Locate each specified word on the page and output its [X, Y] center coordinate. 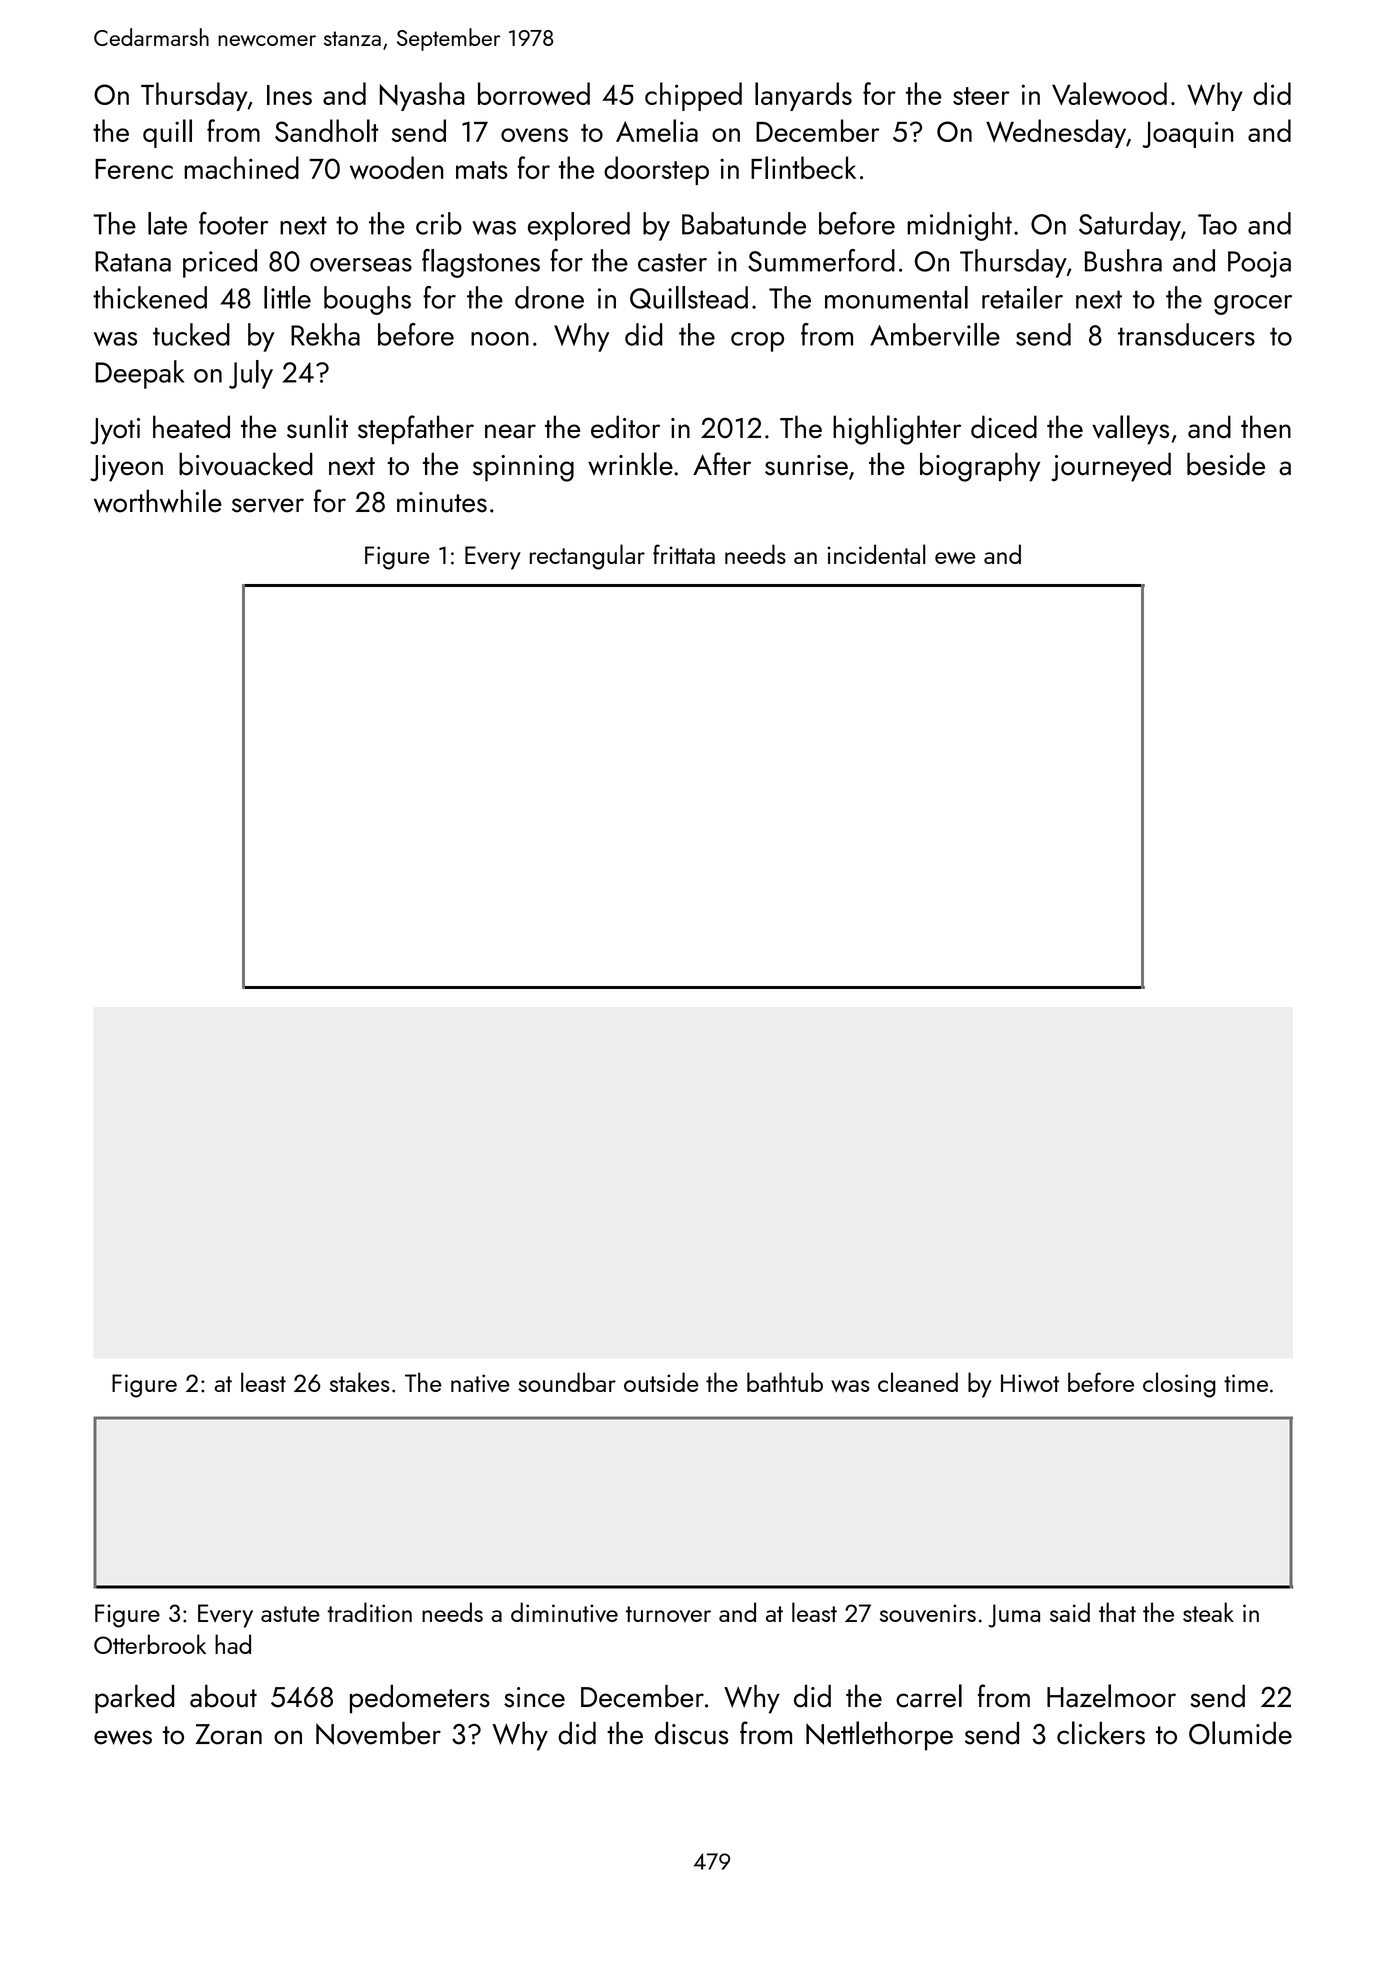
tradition [369, 1612]
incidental [876, 554]
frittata [684, 554]
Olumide [1240, 1733]
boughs [367, 300]
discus [692, 1733]
